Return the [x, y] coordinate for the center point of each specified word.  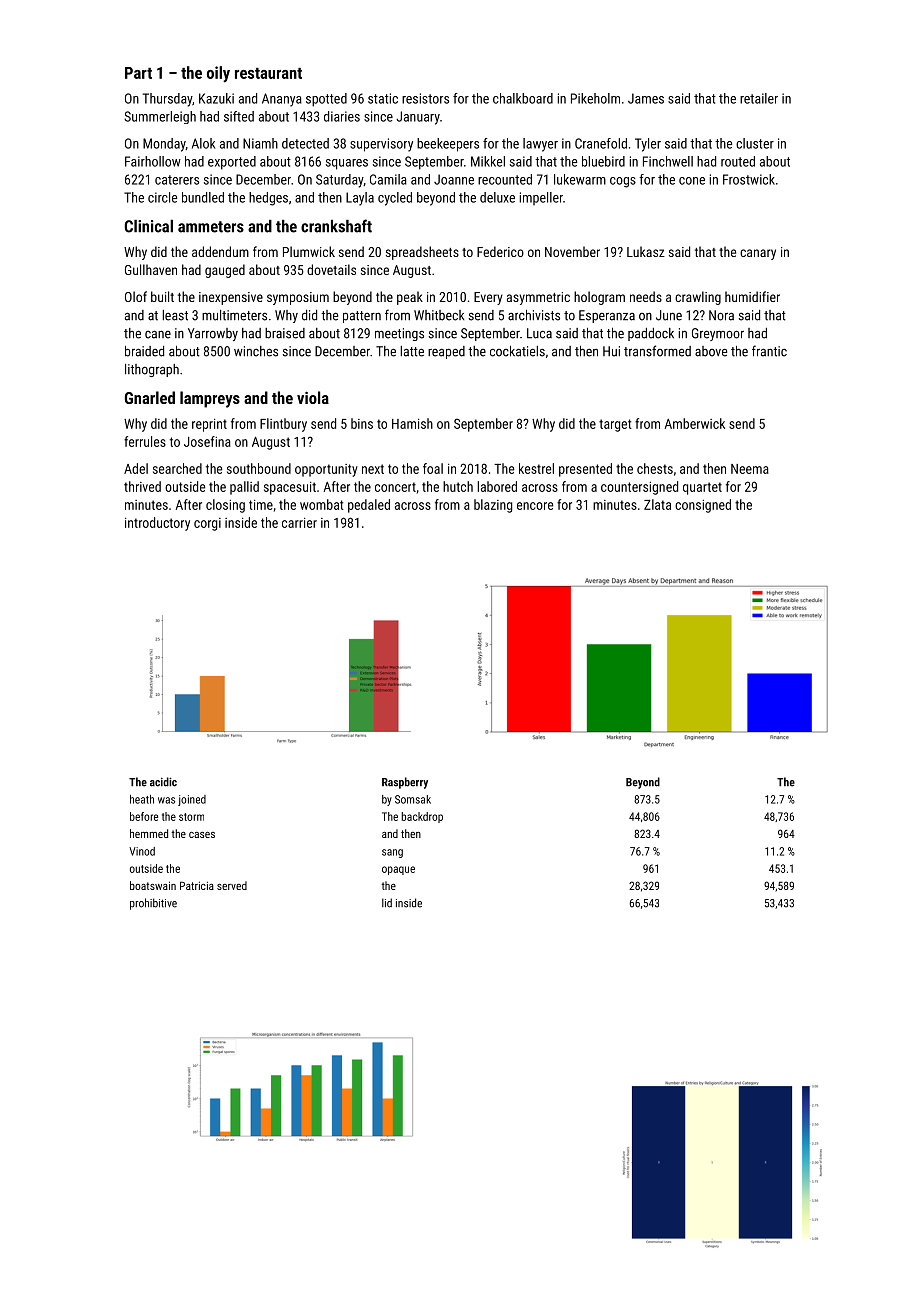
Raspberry [405, 783]
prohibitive [153, 904]
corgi [207, 524]
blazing [493, 506]
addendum [220, 251]
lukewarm [580, 179]
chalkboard [523, 98]
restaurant [268, 73]
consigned [703, 506]
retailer [759, 98]
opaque [398, 870]
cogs [623, 182]
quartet [702, 488]
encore [535, 506]
